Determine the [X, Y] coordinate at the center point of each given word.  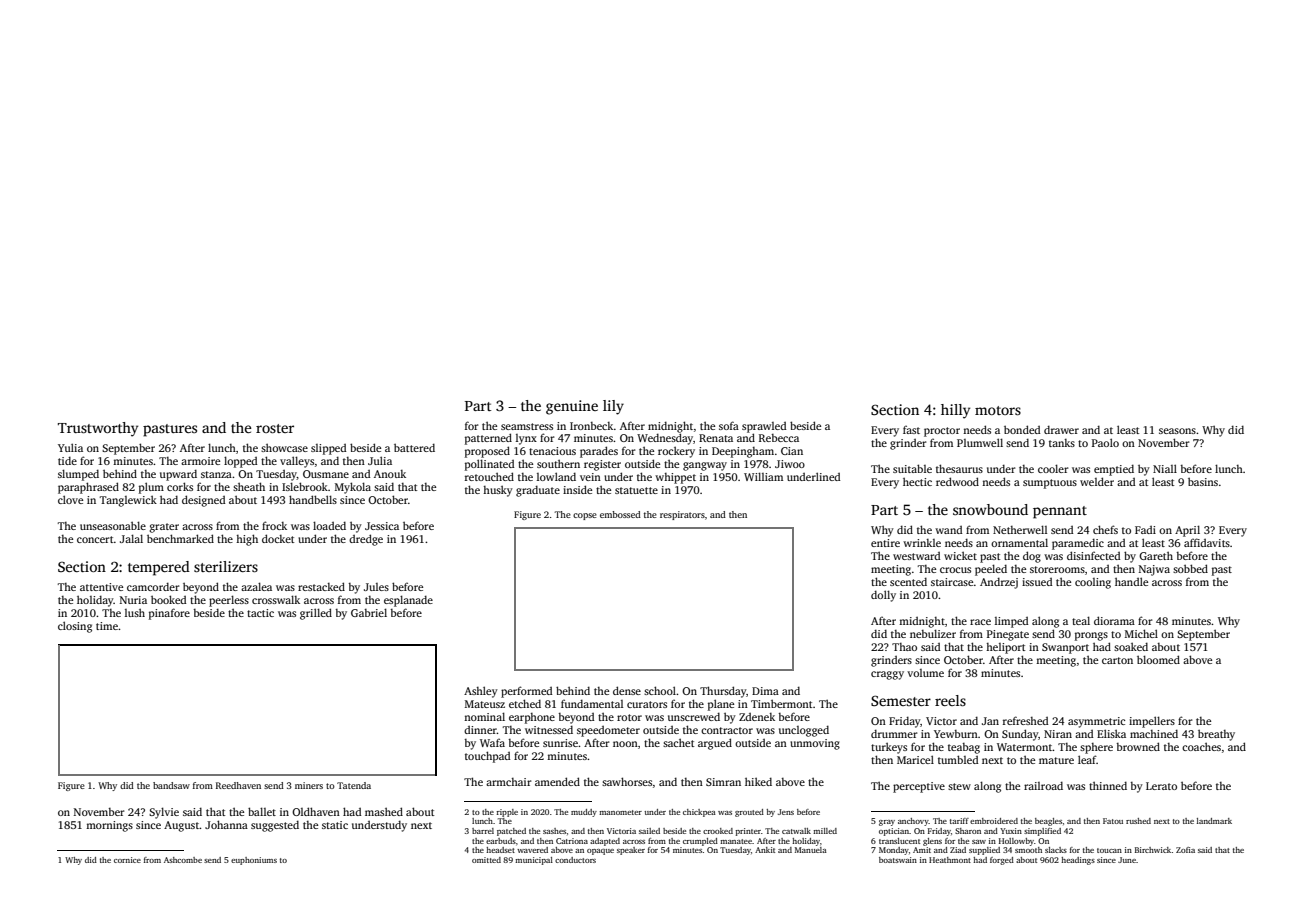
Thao [904, 647]
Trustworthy [98, 429]
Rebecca [779, 438]
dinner [480, 730]
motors [998, 410]
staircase [952, 582]
